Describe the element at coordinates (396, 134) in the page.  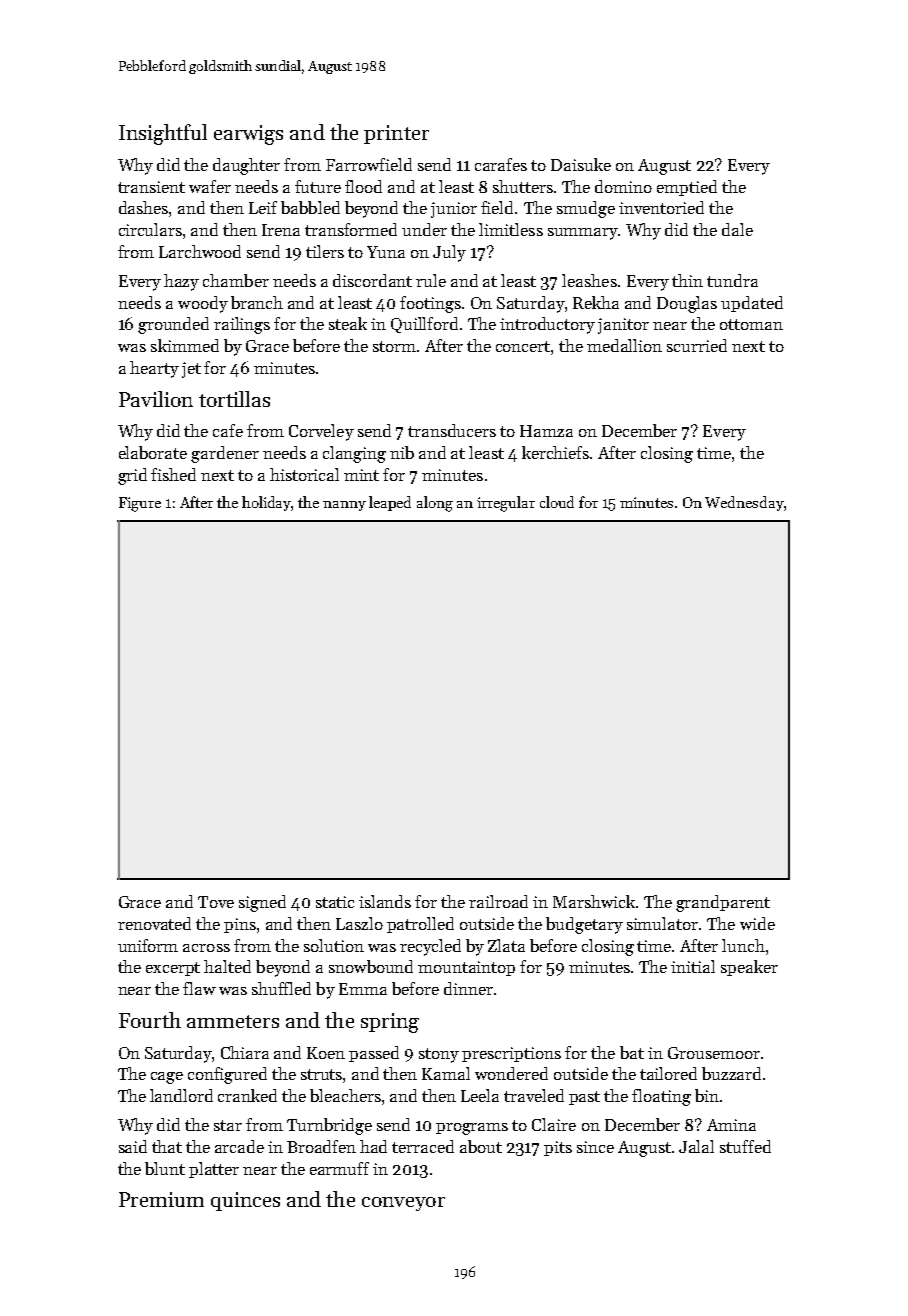
I see `printer` at that location.
